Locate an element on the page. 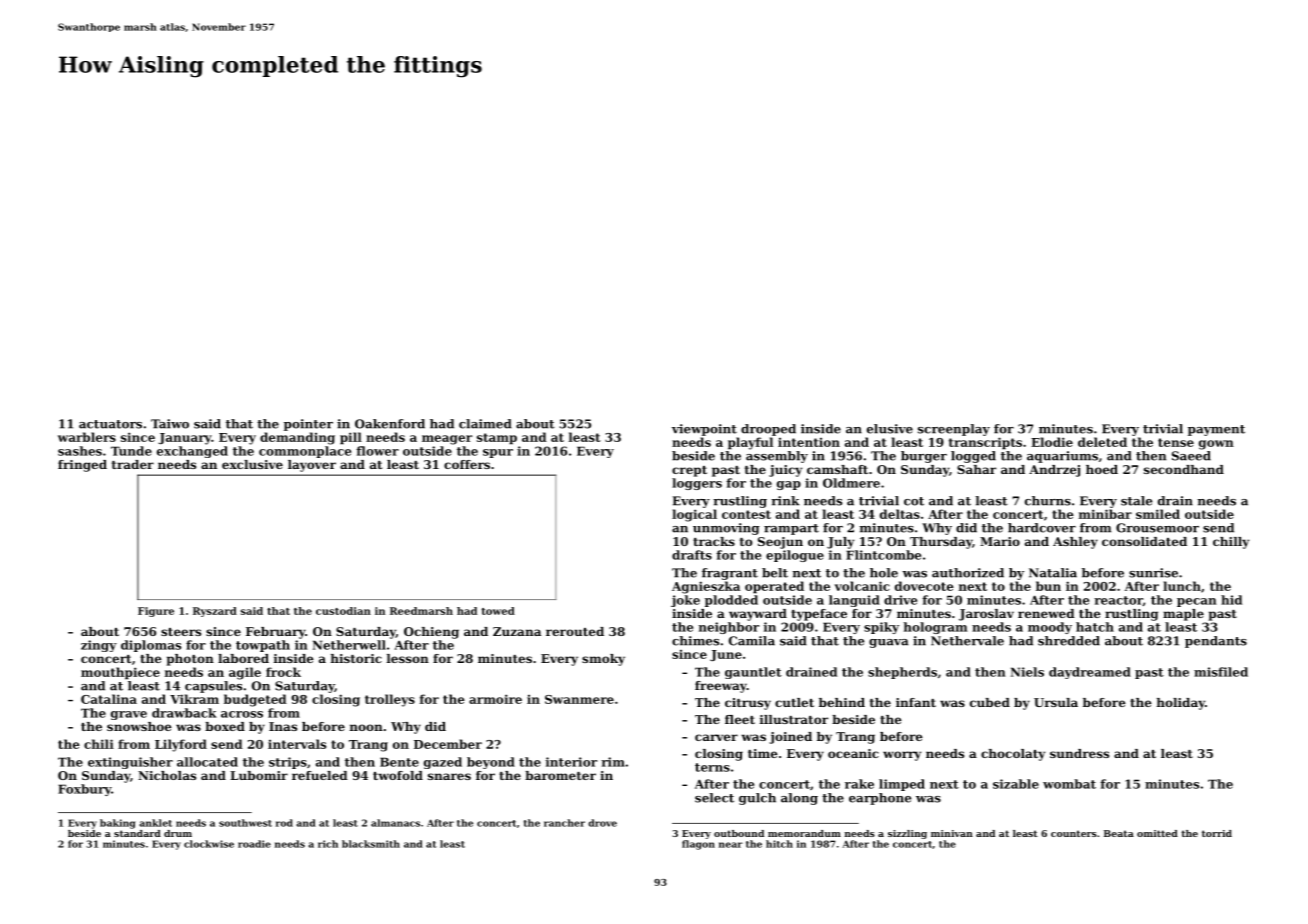 This page has width=1308, height=924. roadie is located at coordinates (254, 844).
